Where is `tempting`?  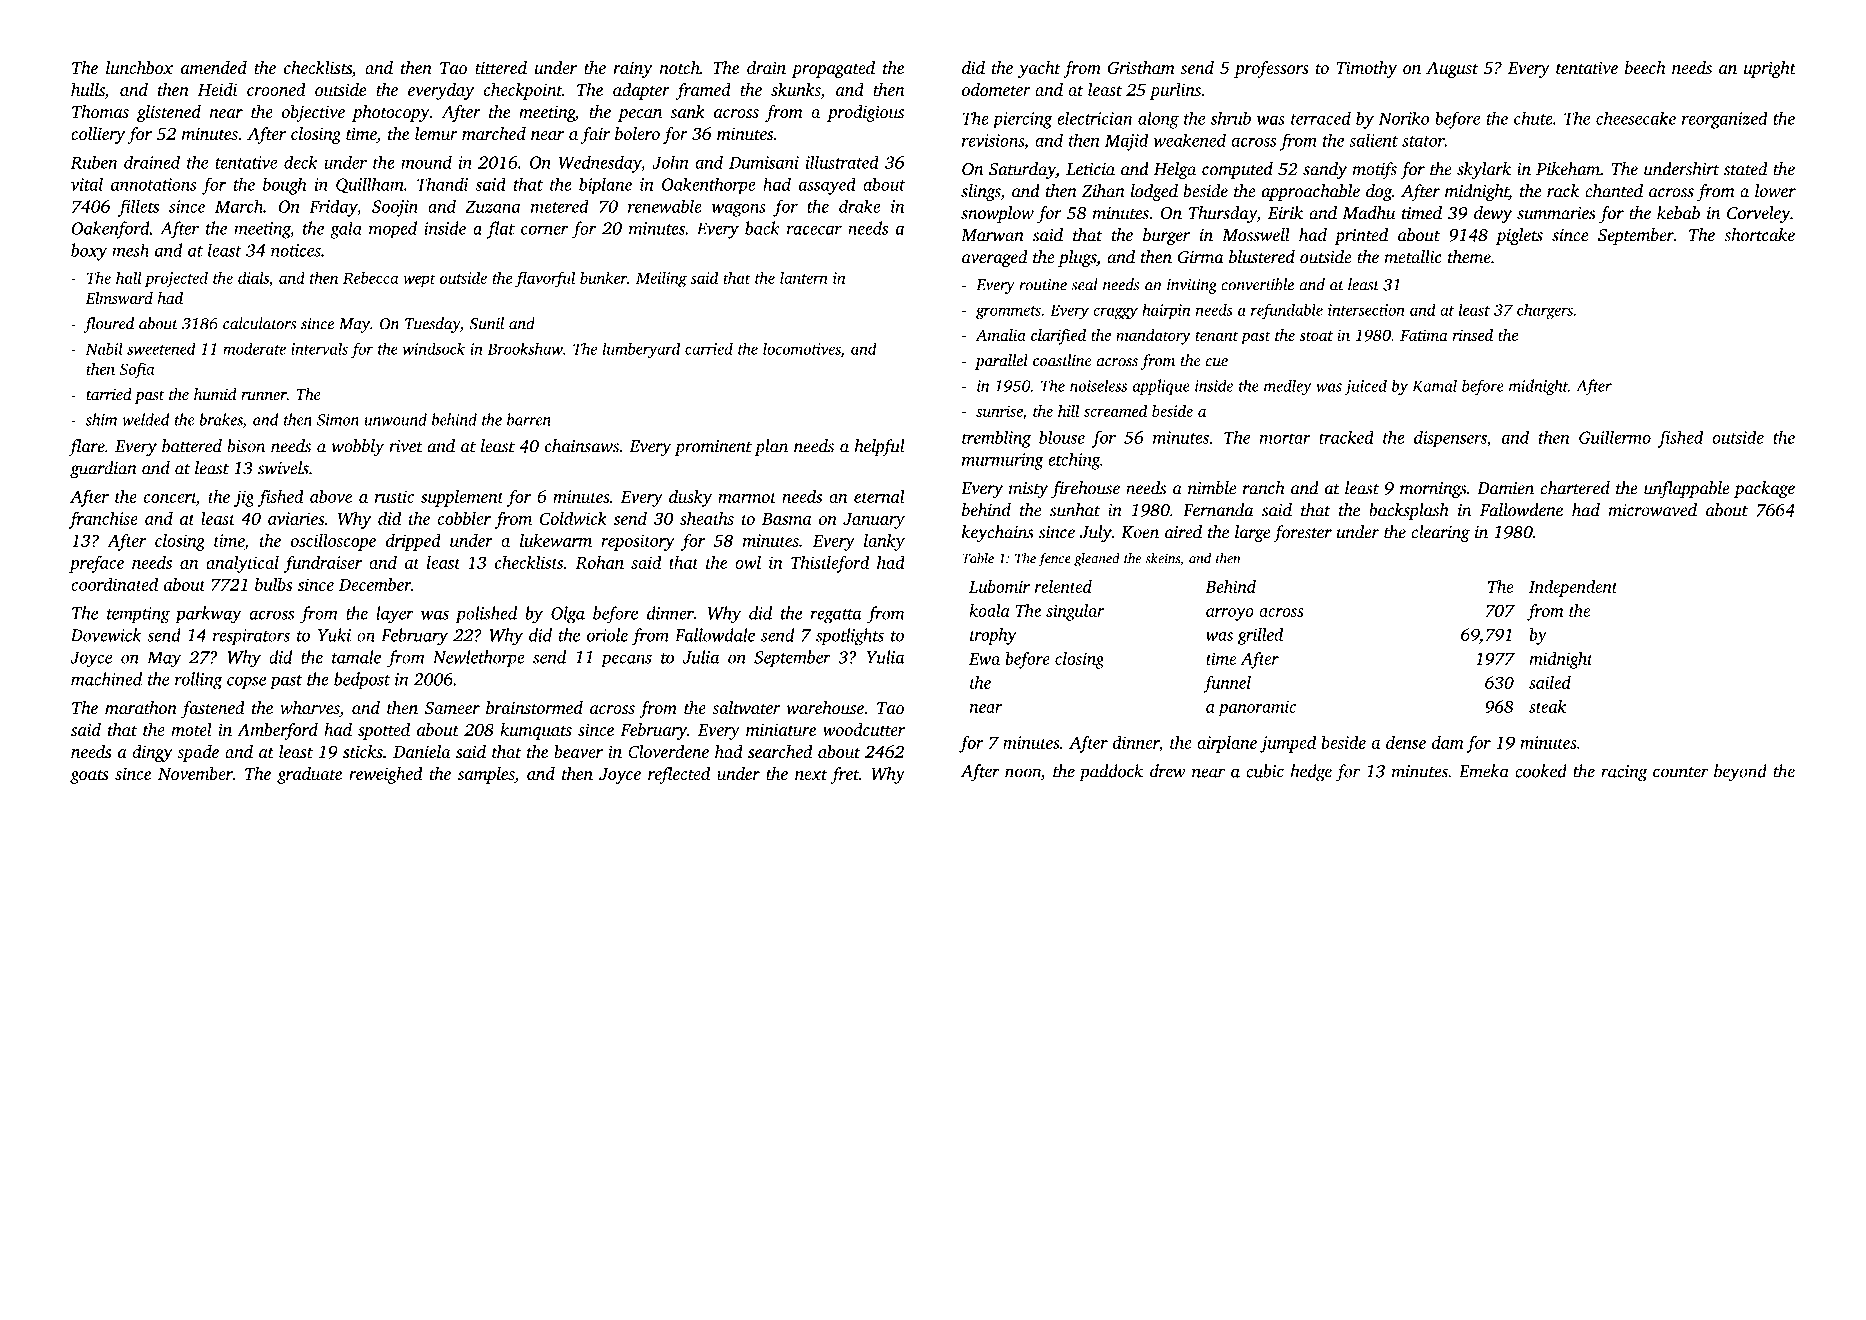 tempting is located at coordinates (138, 615).
